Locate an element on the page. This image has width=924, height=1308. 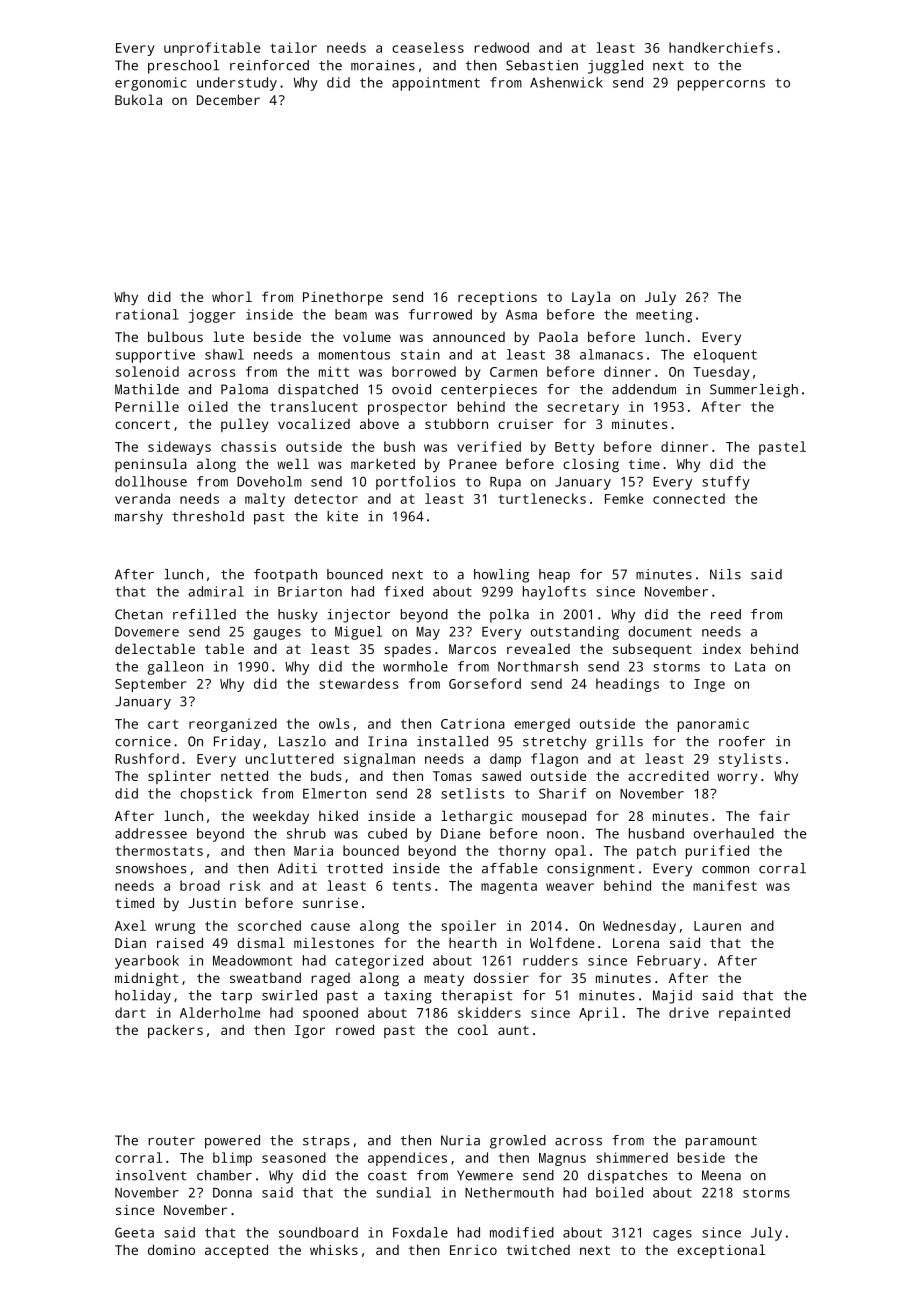
document is located at coordinates (660, 631).
